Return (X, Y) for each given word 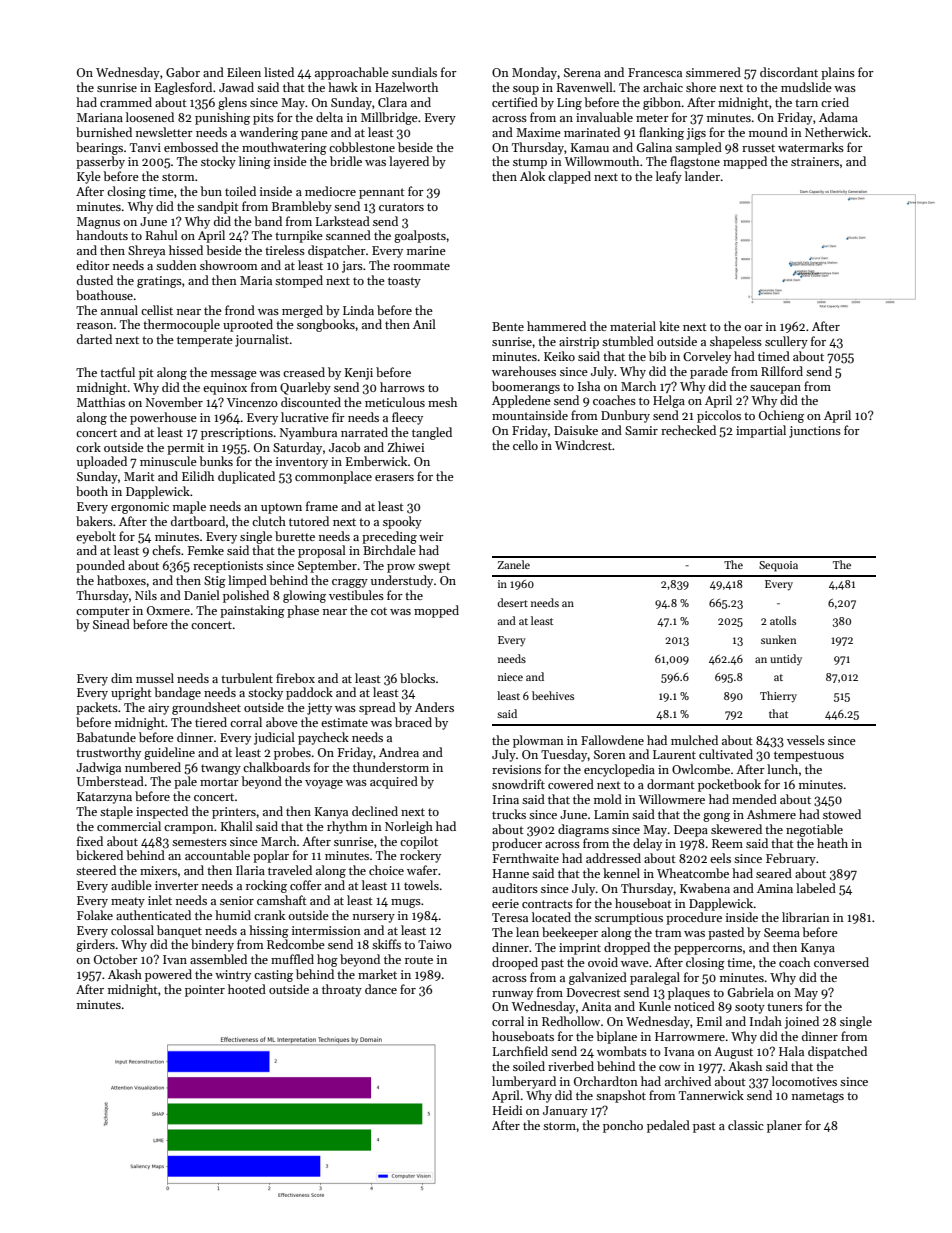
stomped (299, 281)
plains (838, 73)
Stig (215, 582)
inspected (162, 812)
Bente (508, 326)
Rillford (782, 371)
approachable (352, 73)
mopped (436, 611)
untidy (786, 659)
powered (168, 975)
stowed (842, 814)
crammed (126, 102)
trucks (509, 814)
